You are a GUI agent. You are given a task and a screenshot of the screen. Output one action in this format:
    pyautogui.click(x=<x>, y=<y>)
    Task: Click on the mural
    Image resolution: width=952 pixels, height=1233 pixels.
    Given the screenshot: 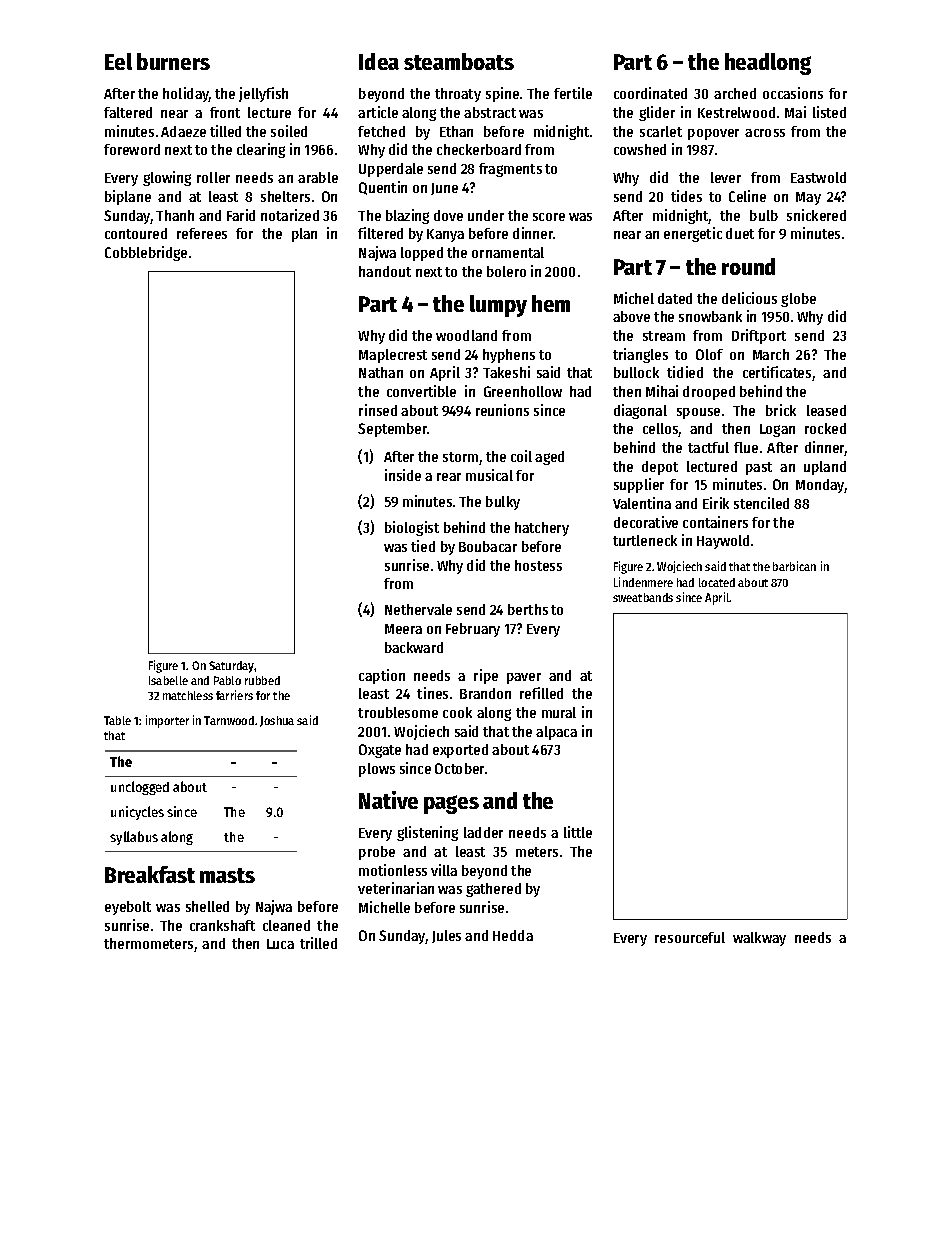 What is the action you would take?
    pyautogui.click(x=559, y=712)
